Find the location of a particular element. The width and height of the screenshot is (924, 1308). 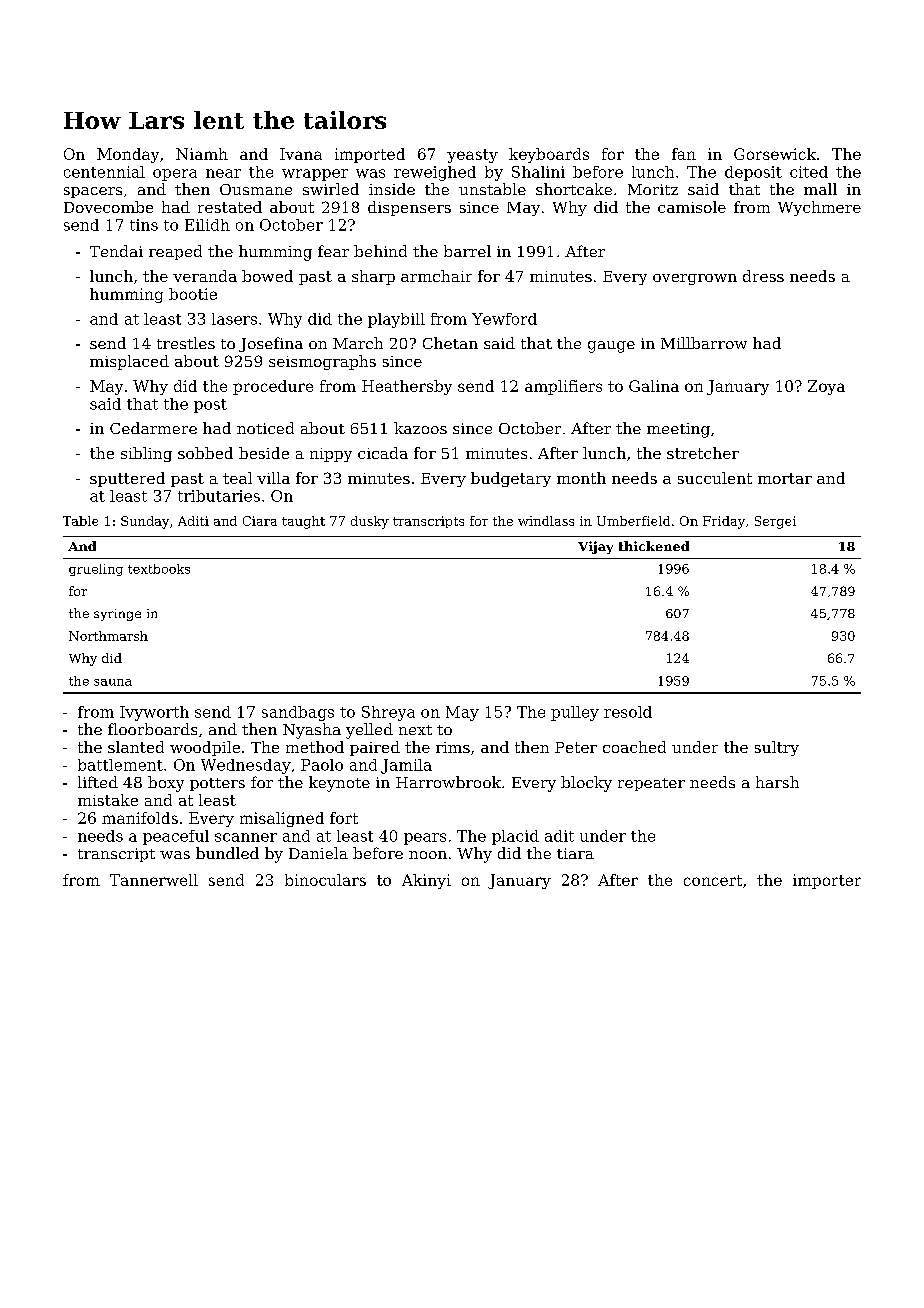

villa is located at coordinates (273, 478).
